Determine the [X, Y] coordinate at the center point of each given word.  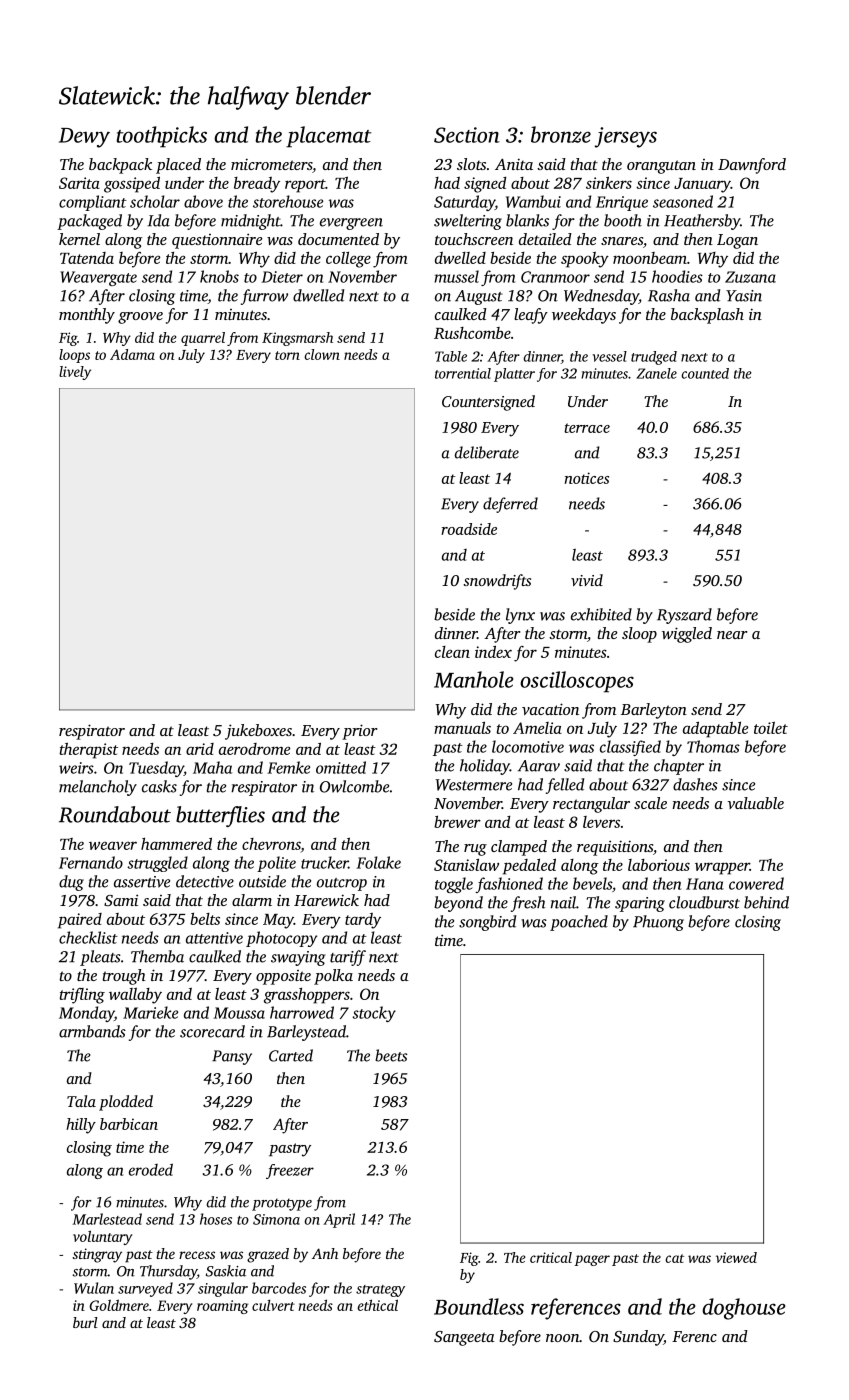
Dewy [84, 138]
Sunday [638, 1338]
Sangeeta [464, 1338]
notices [587, 478]
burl [85, 1322]
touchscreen [474, 239]
